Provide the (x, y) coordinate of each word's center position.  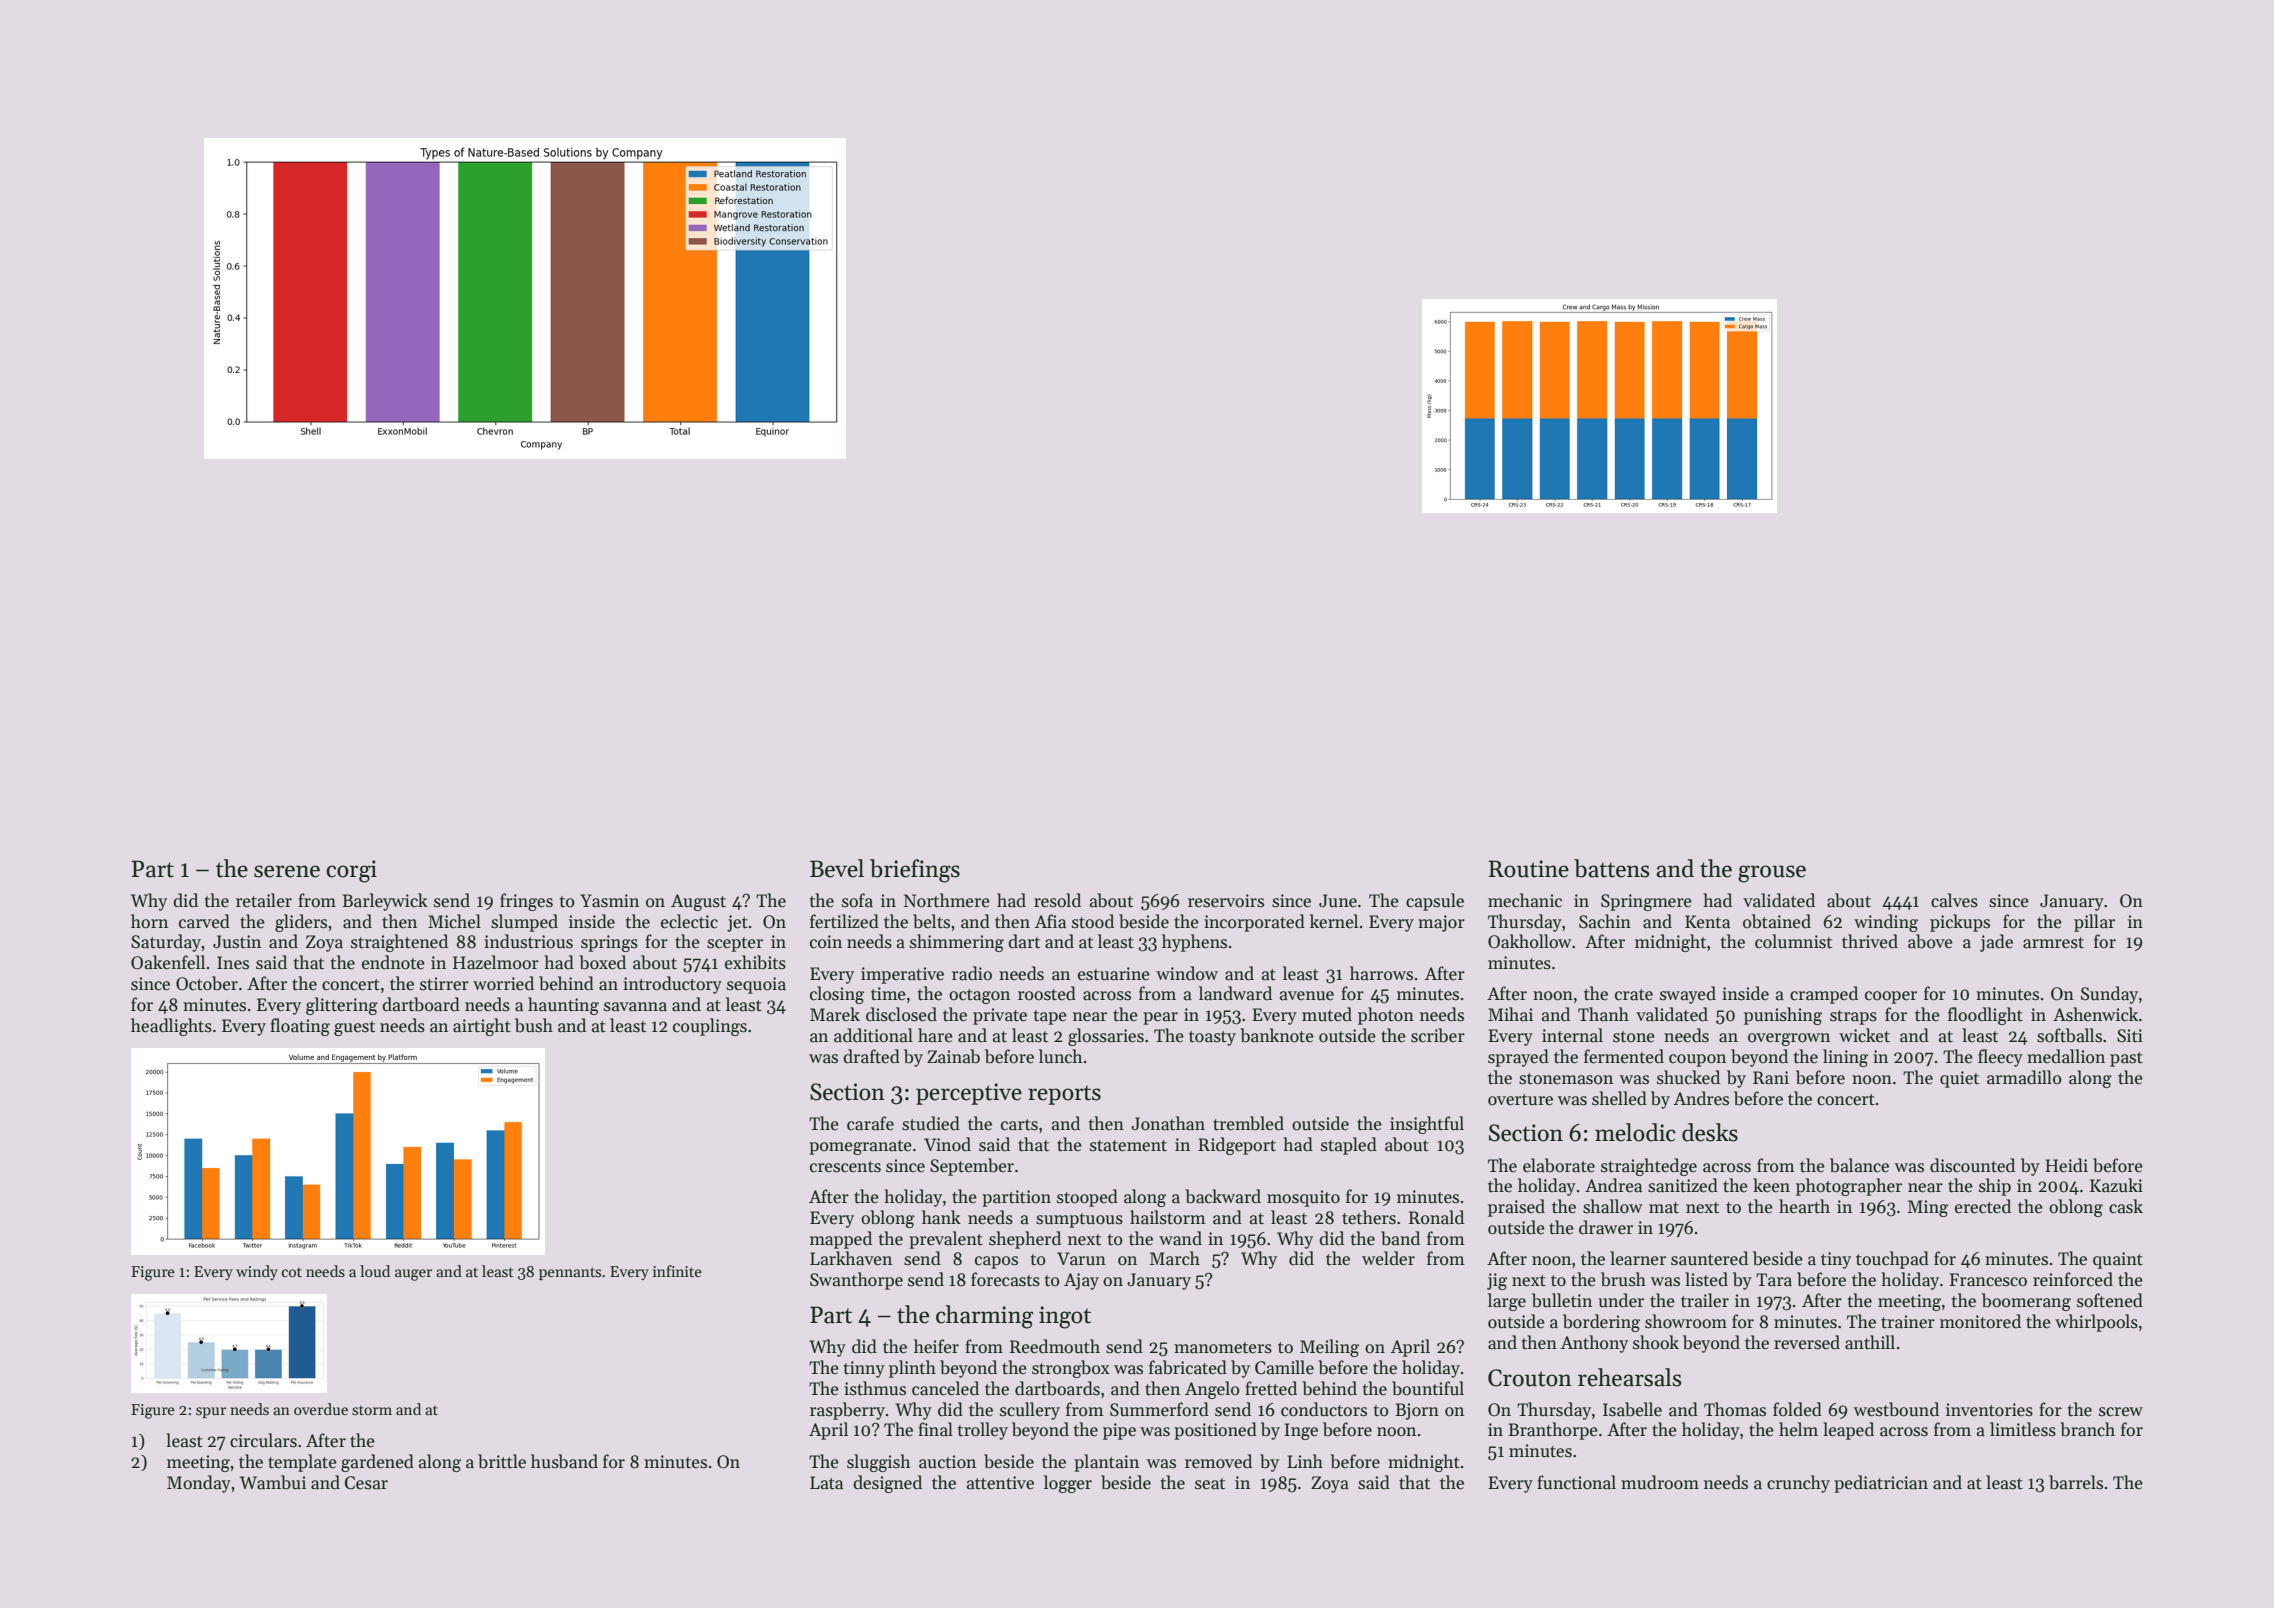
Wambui (273, 1482)
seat (1210, 1484)
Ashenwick (2095, 1014)
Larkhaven (851, 1258)
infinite (677, 1271)
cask (2126, 1206)
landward (1235, 993)
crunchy (1798, 1484)
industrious (528, 941)
